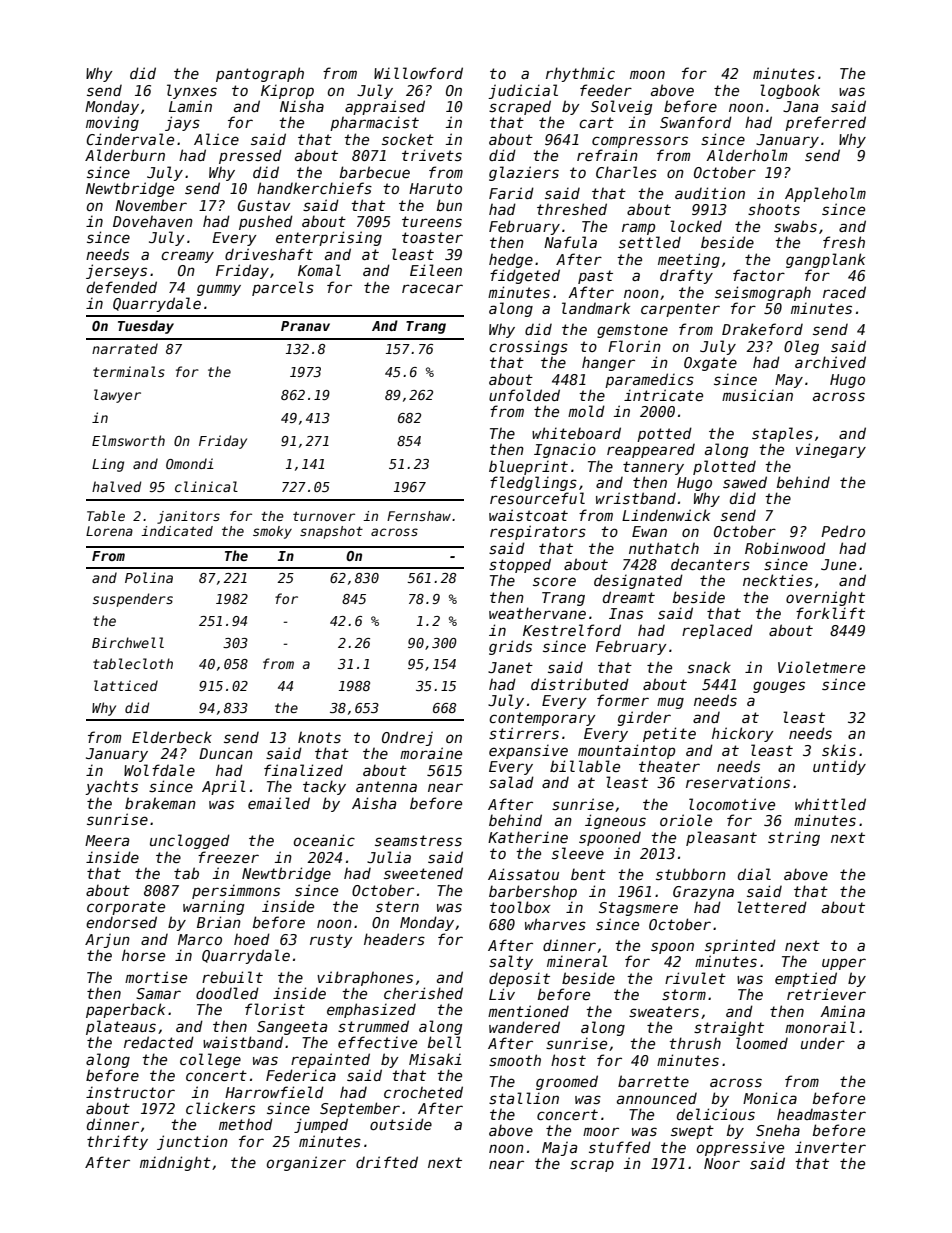  Describe the element at coordinates (638, 581) in the document. I see `designated` at that location.
